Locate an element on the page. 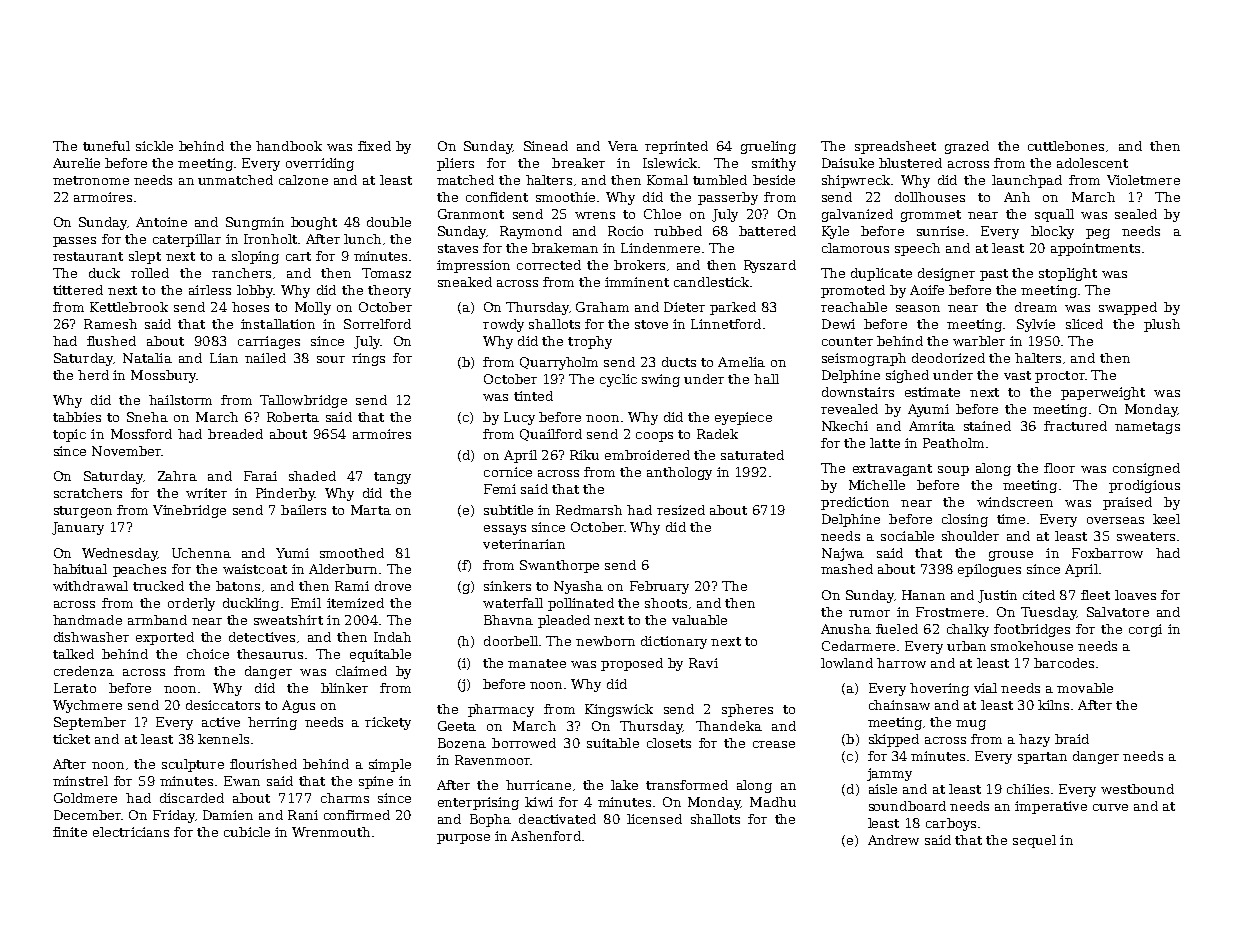 Image resolution: width=1233 pixels, height=952 pixels. finite is located at coordinates (70, 832).
